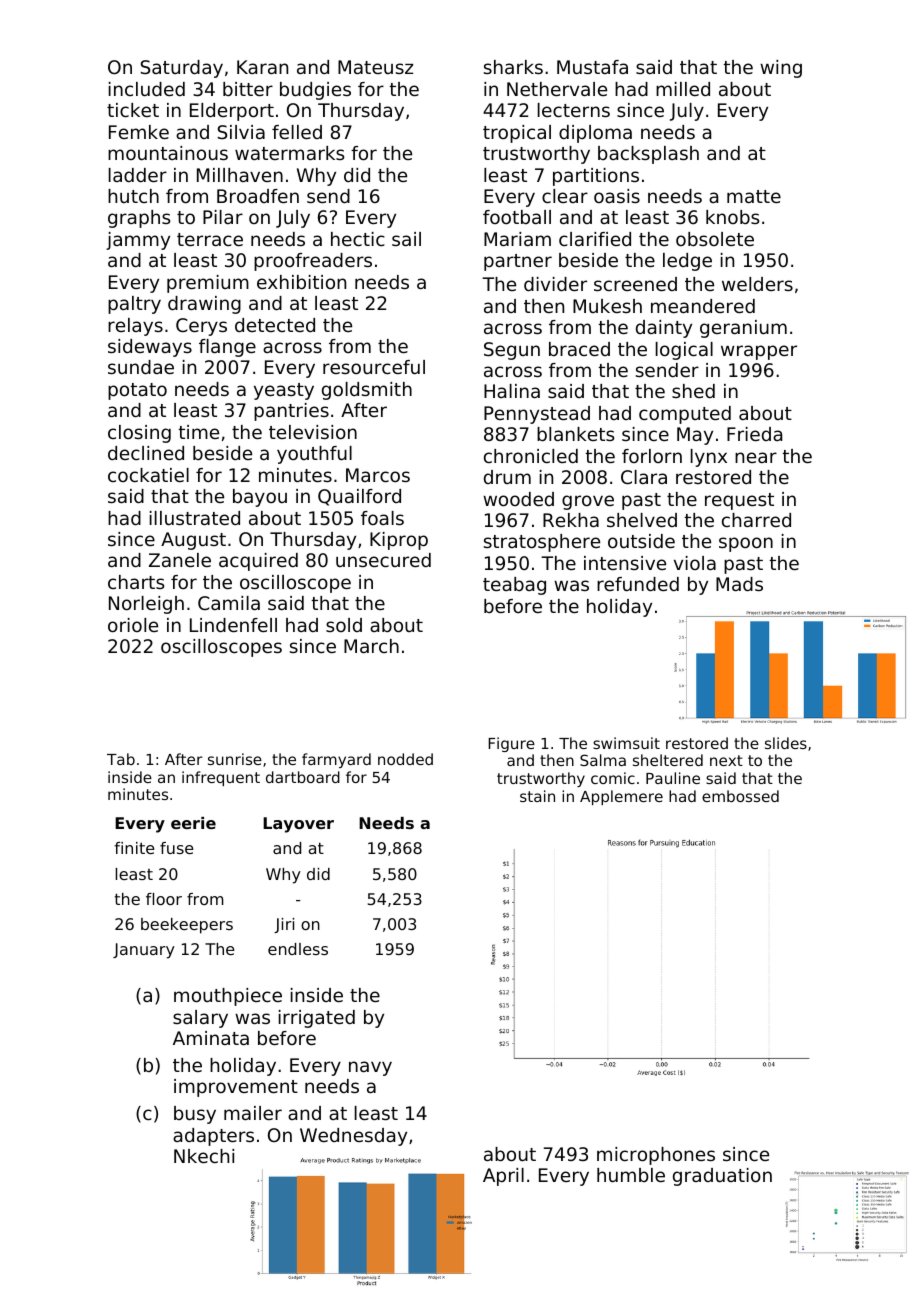  What do you see at coordinates (722, 1177) in the screenshot?
I see `graduation` at bounding box center [722, 1177].
